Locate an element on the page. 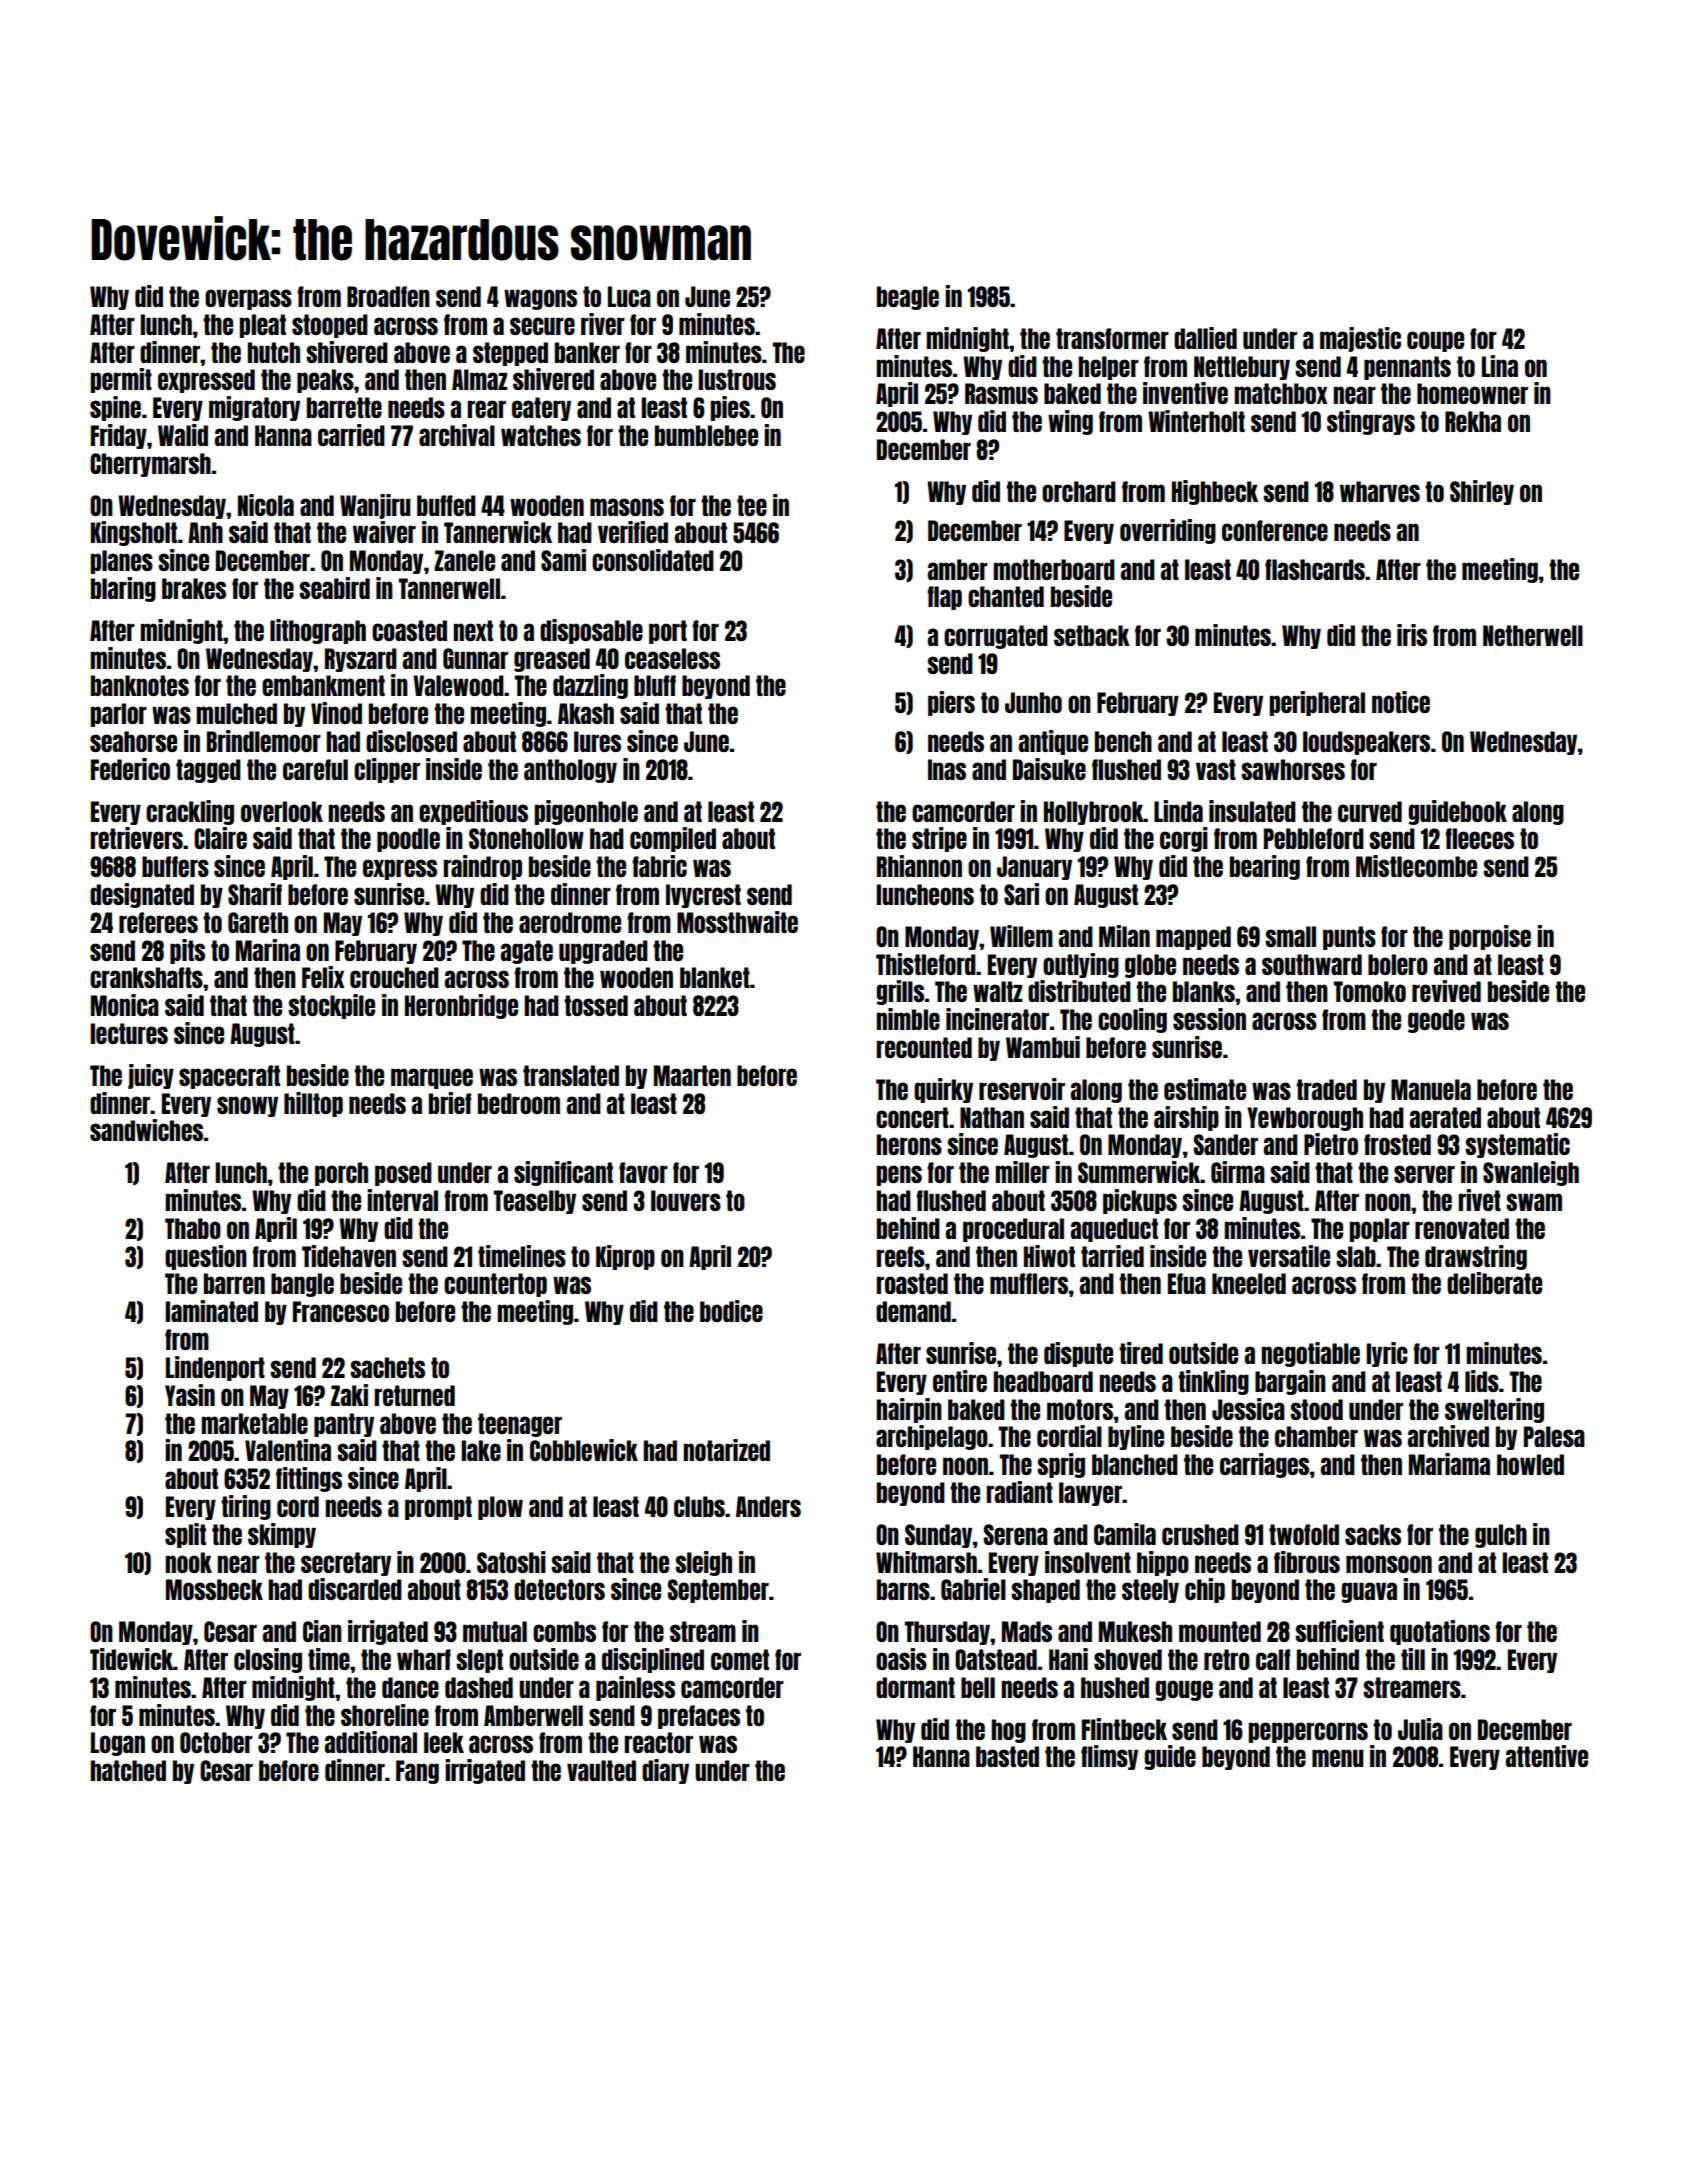  vast is located at coordinates (1216, 769).
